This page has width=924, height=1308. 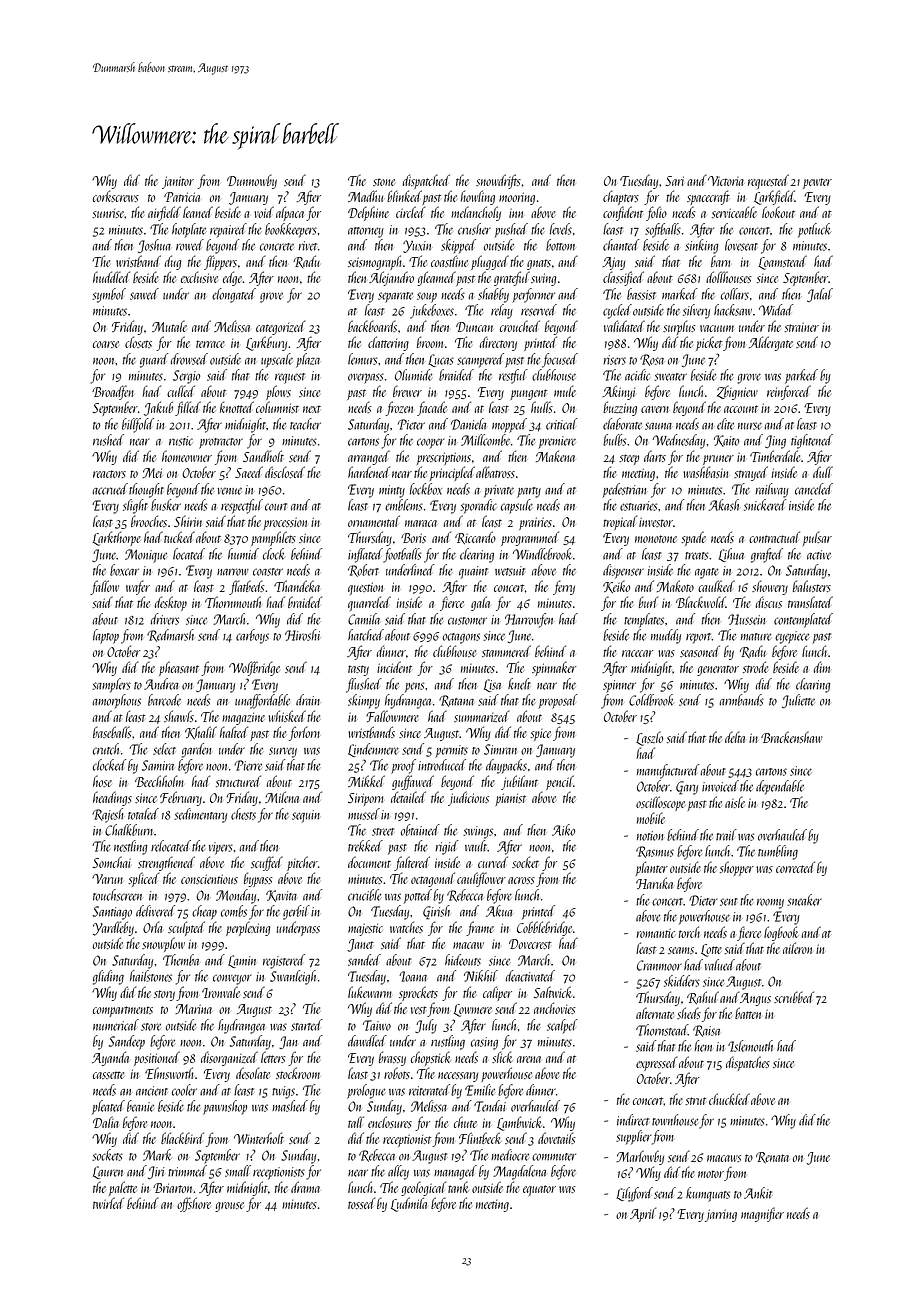 What do you see at coordinates (116, 196) in the page?
I see `corkscrews` at bounding box center [116, 196].
